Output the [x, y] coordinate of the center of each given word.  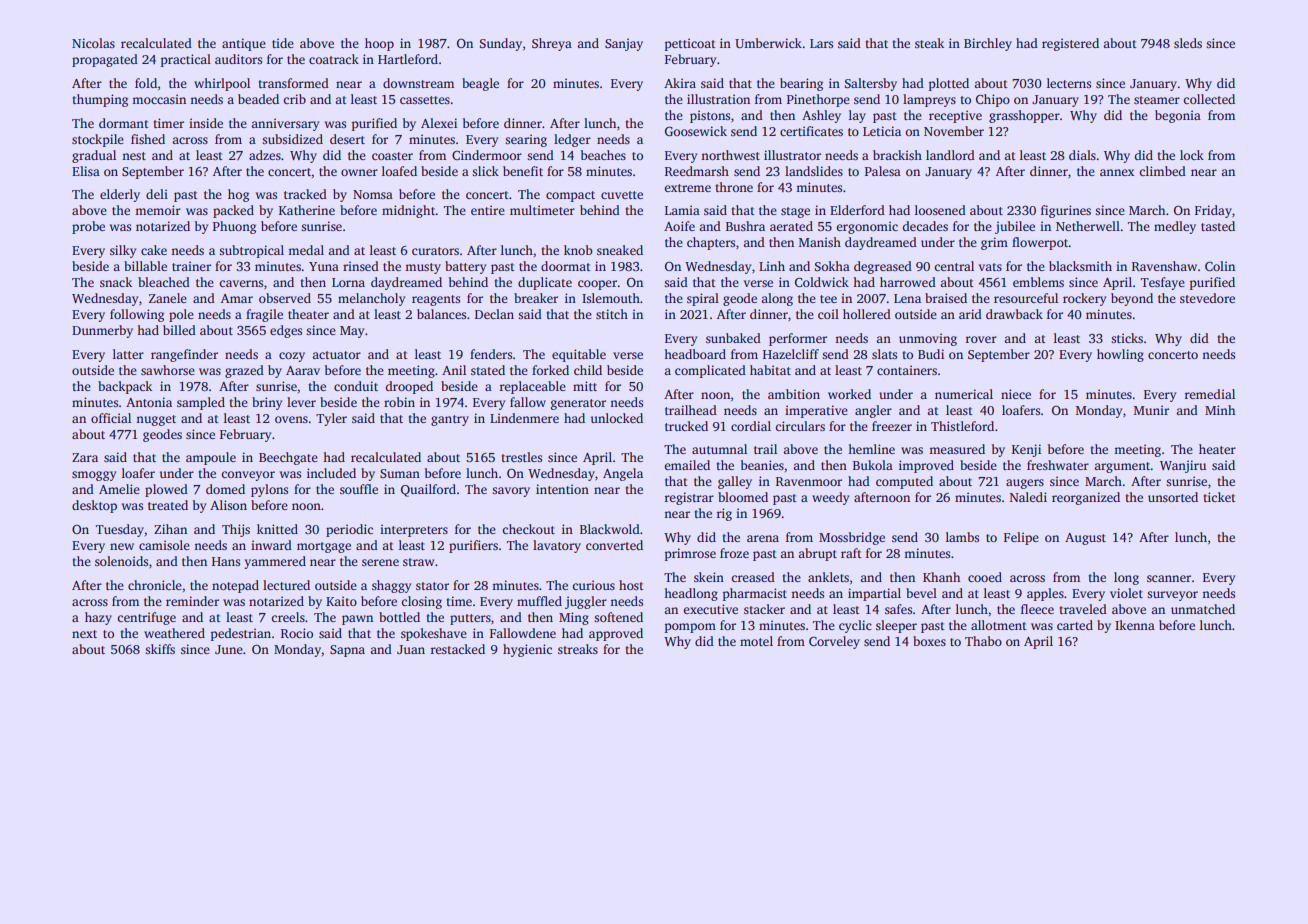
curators [435, 251]
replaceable [533, 387]
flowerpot [1040, 243]
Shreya [552, 44]
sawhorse [168, 370]
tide [283, 43]
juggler [586, 602]
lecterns [1069, 83]
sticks [1127, 338]
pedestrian [241, 634]
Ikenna [1135, 625]
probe [88, 227]
